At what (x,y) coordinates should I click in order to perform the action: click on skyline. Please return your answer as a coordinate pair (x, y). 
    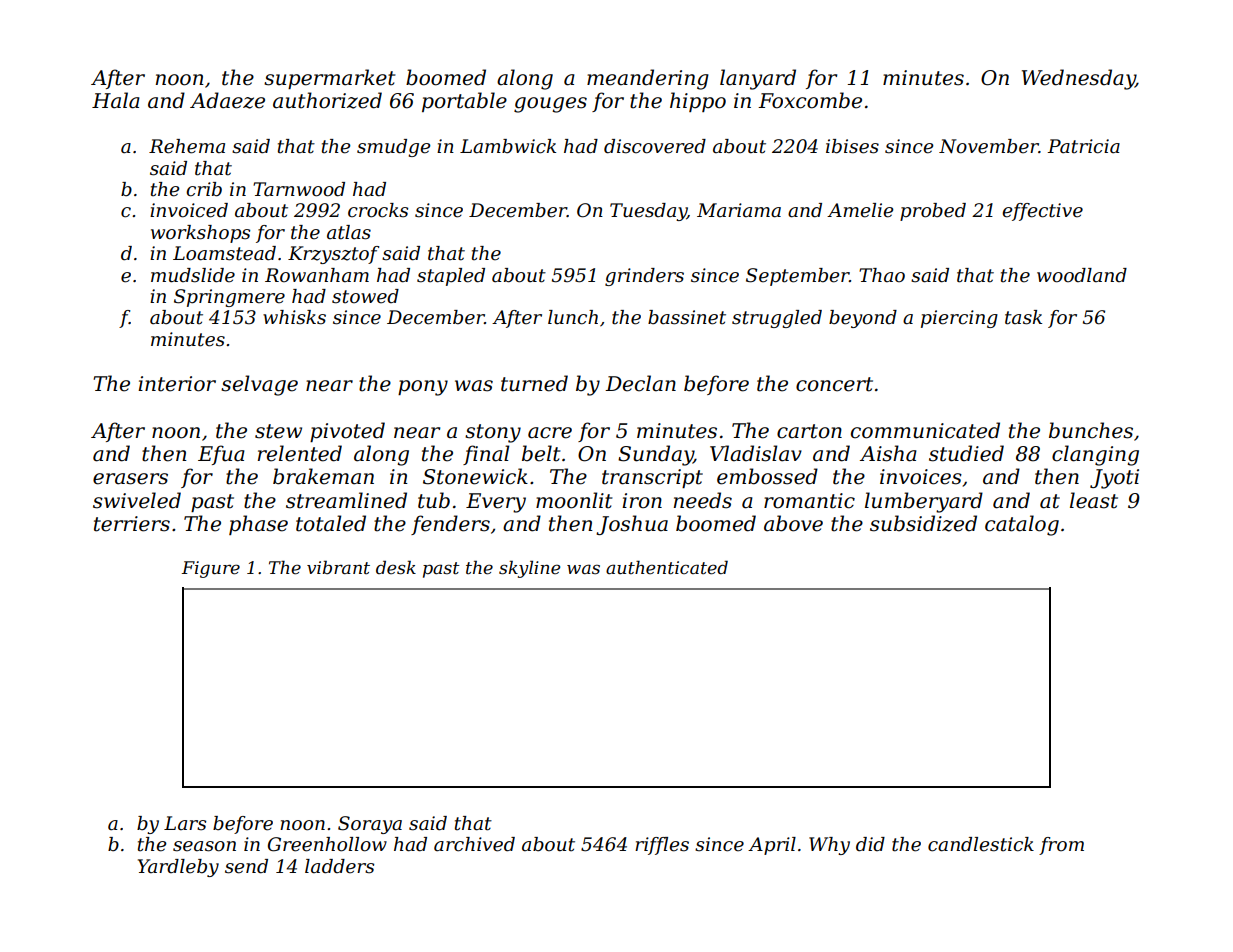
    Looking at the image, I should click on (529, 569).
